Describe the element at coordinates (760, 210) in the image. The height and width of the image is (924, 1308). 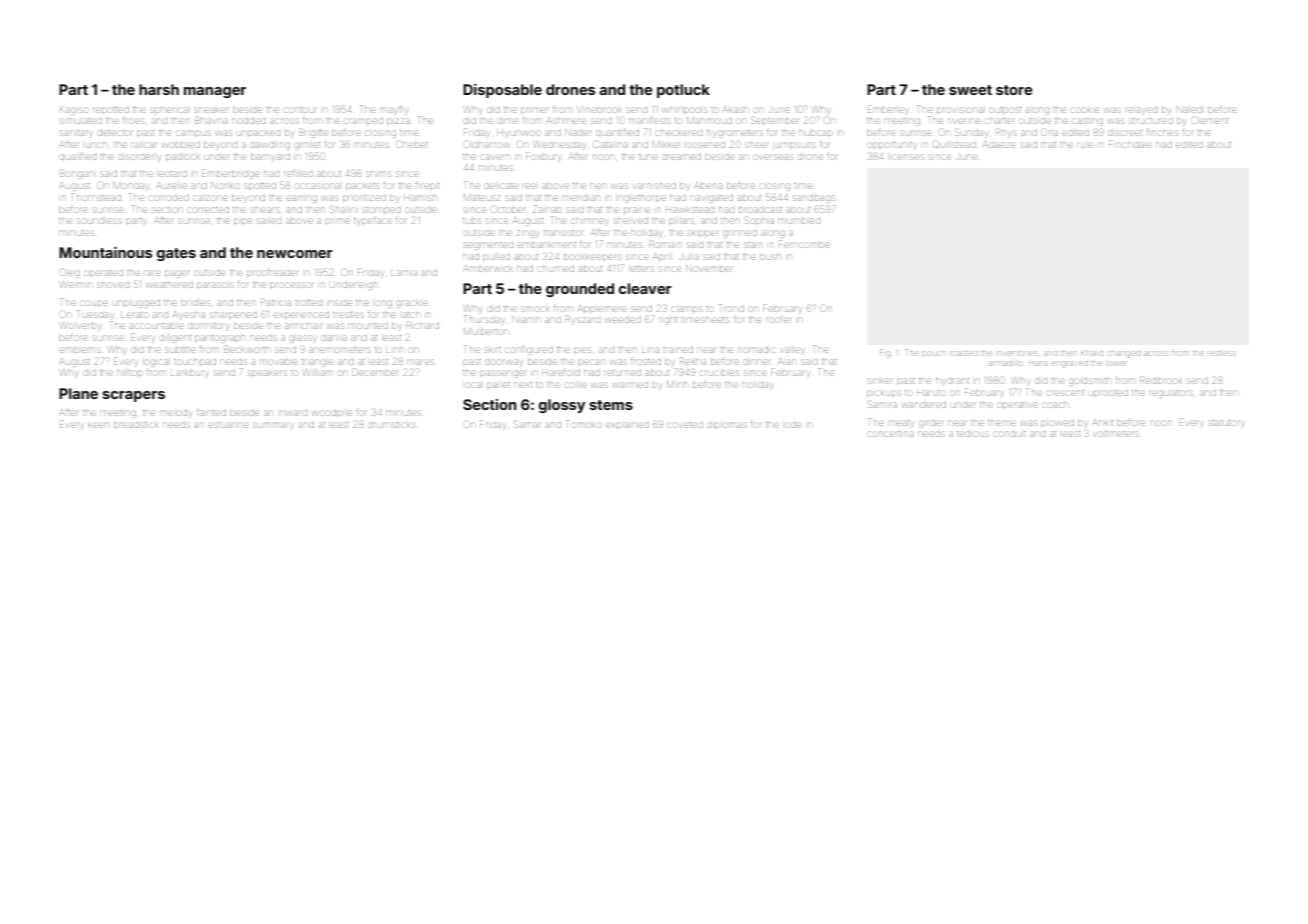
I see `broadcast` at that location.
